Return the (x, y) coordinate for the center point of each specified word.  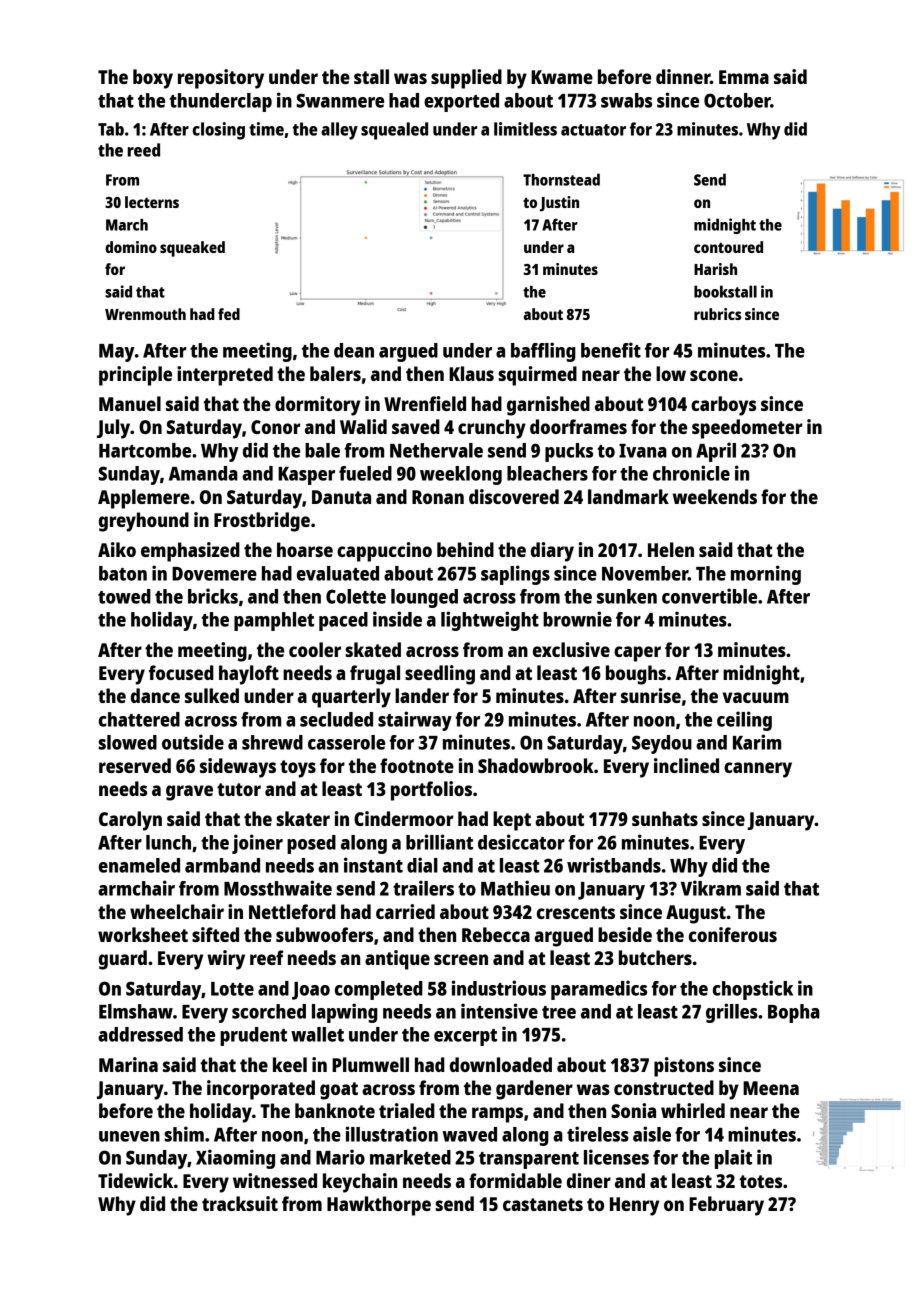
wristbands (614, 865)
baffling (543, 352)
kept (512, 821)
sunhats (665, 818)
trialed (407, 1110)
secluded (336, 719)
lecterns (152, 202)
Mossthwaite (278, 888)
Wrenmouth (145, 314)
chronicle (691, 473)
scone (714, 375)
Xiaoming (235, 1159)
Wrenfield (425, 403)
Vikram (711, 888)
